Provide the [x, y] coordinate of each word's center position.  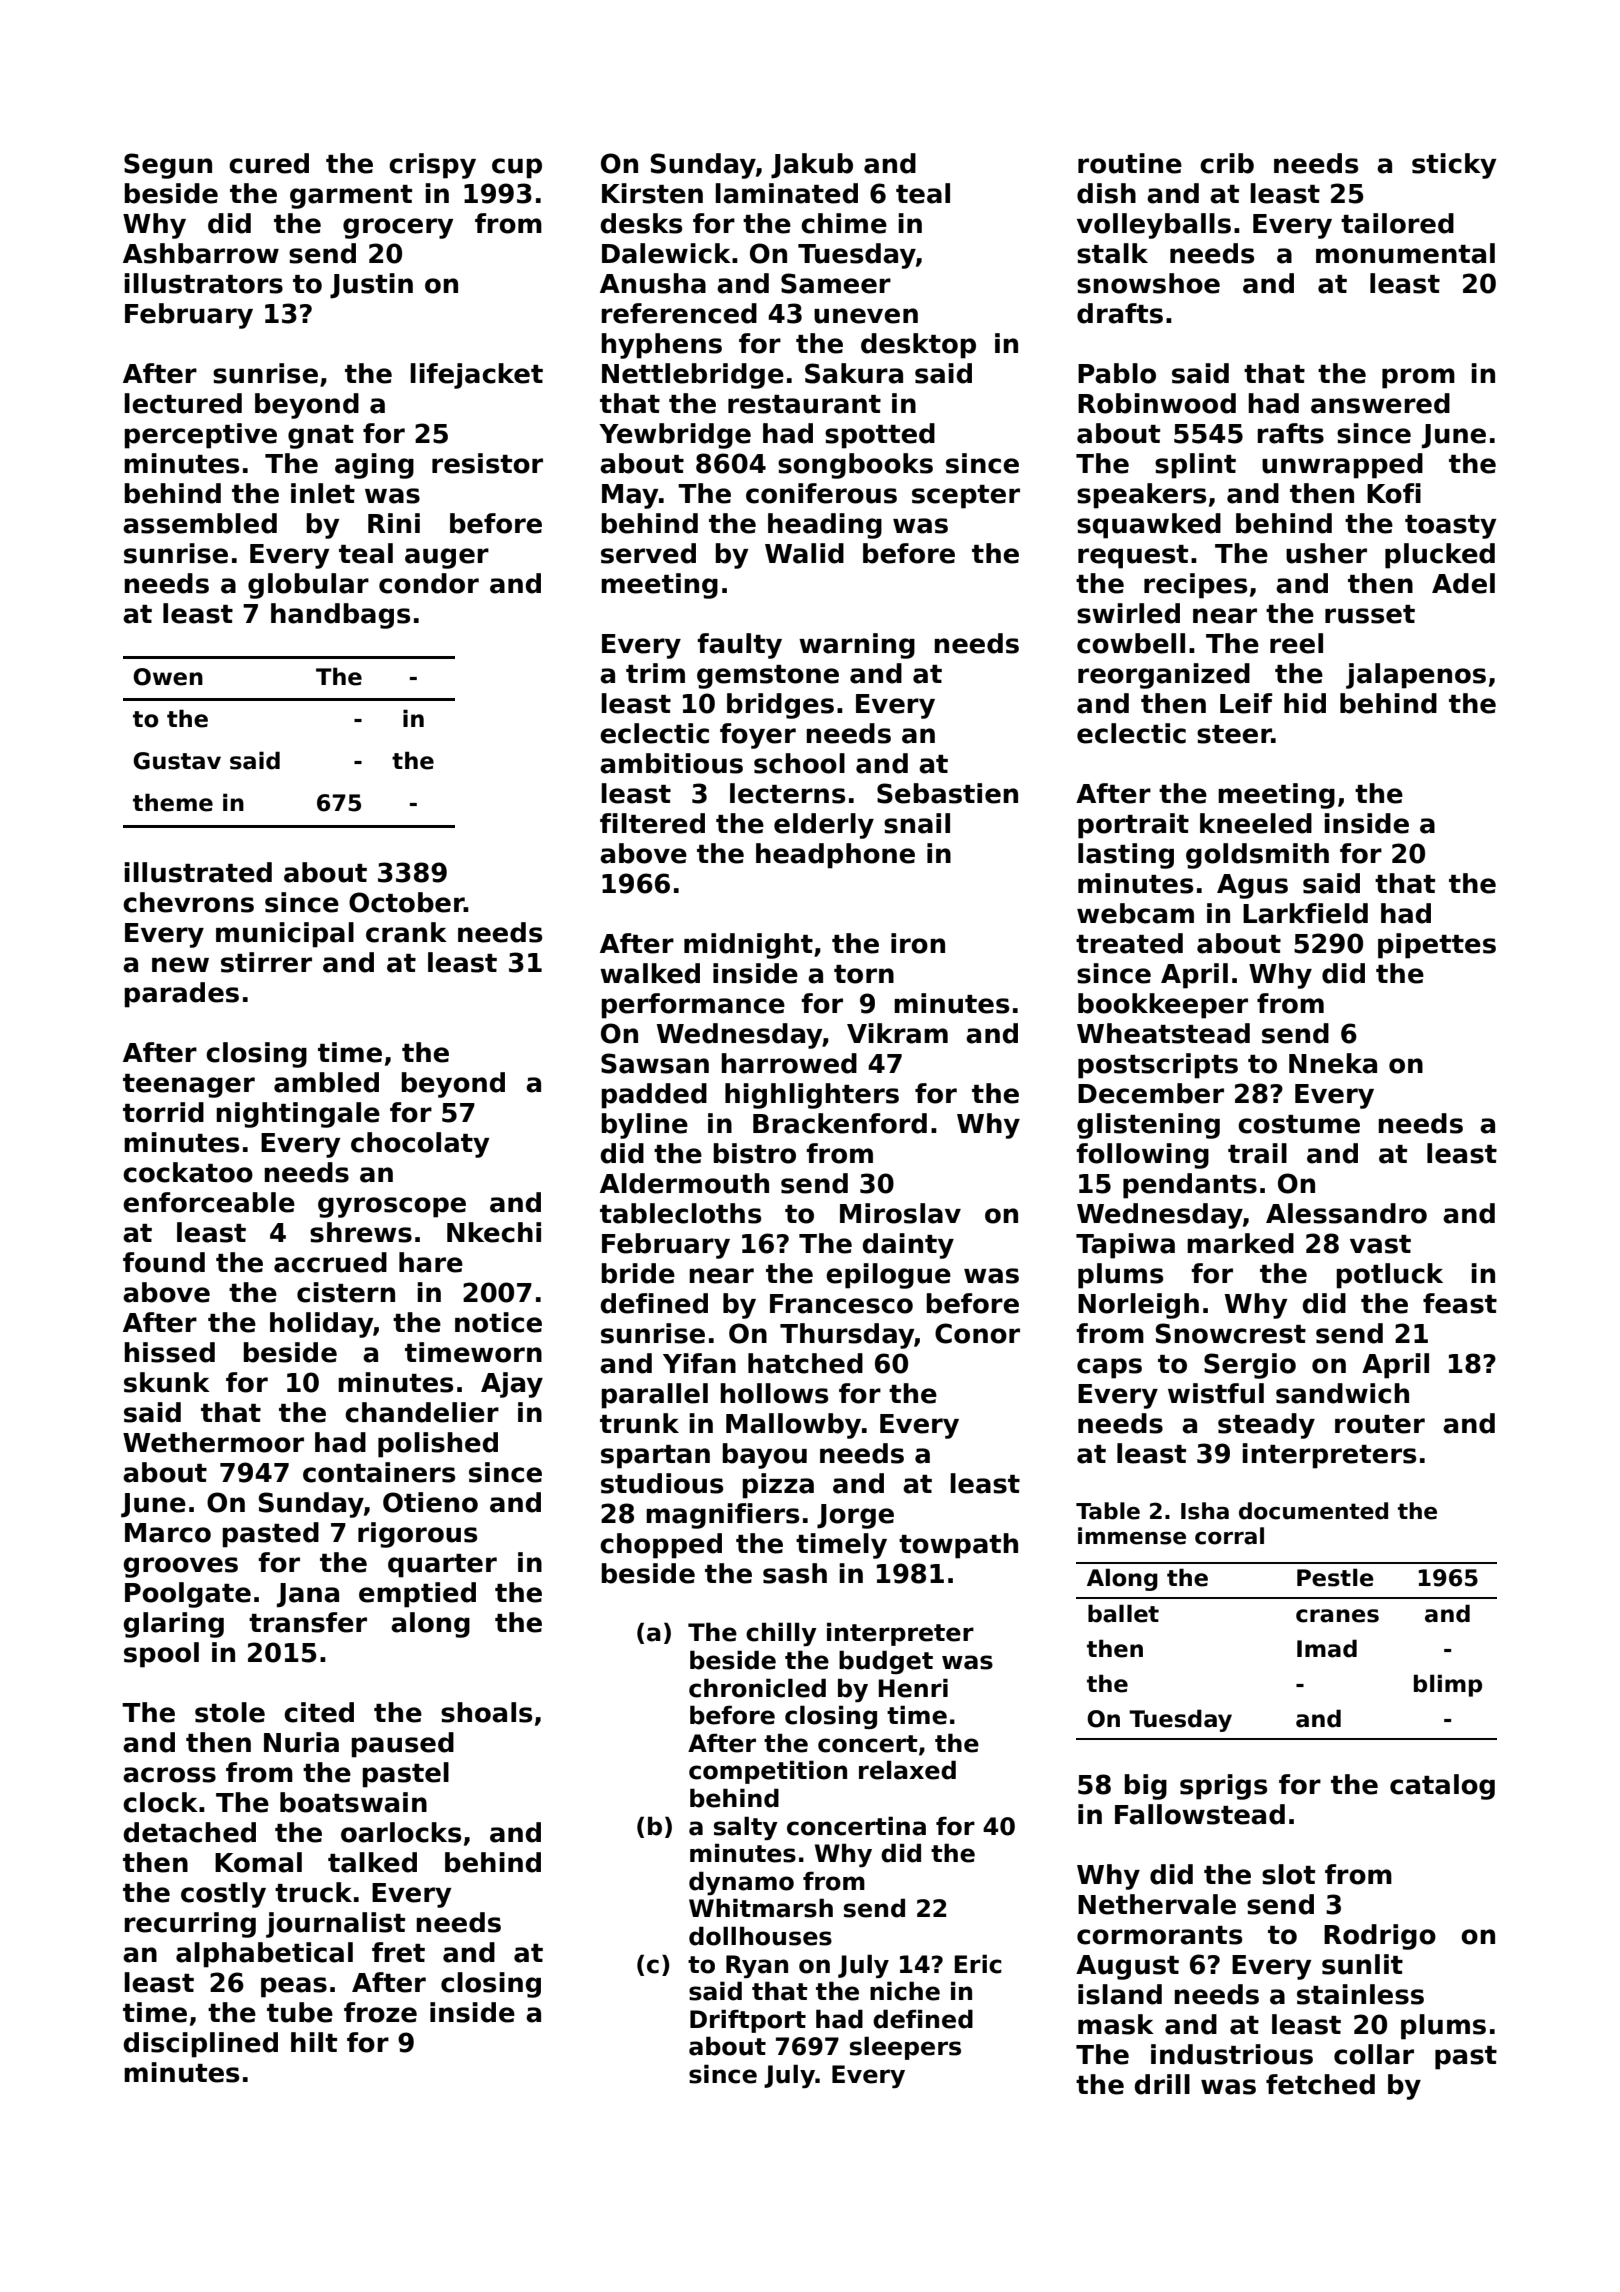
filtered [652, 823]
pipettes [1437, 946]
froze [380, 2012]
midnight [748, 946]
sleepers [905, 2048]
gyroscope [392, 1207]
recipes [1195, 586]
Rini [394, 523]
